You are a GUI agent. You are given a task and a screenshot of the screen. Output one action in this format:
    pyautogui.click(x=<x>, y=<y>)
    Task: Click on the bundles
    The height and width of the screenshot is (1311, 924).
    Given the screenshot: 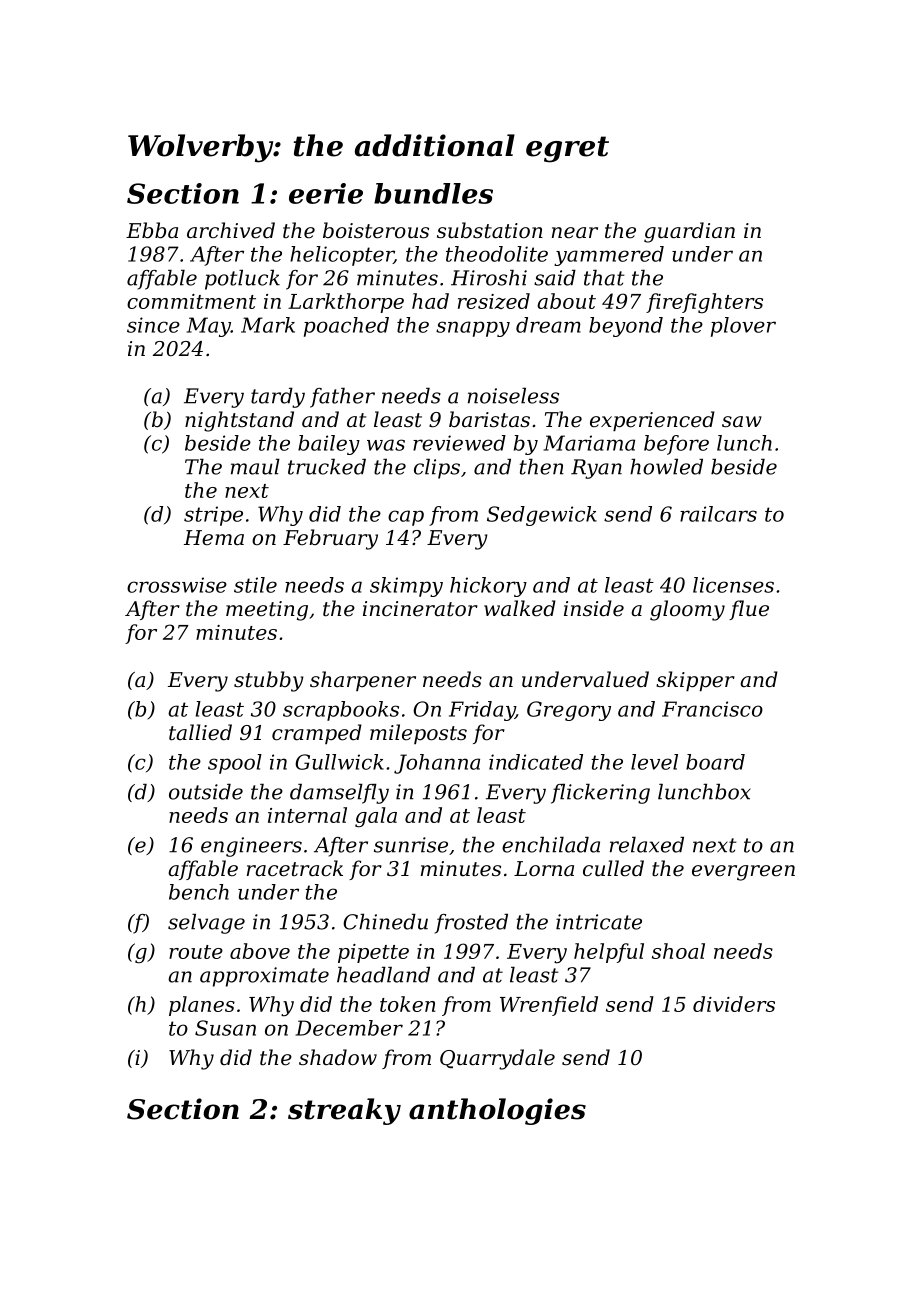 What is the action you would take?
    pyautogui.click(x=433, y=193)
